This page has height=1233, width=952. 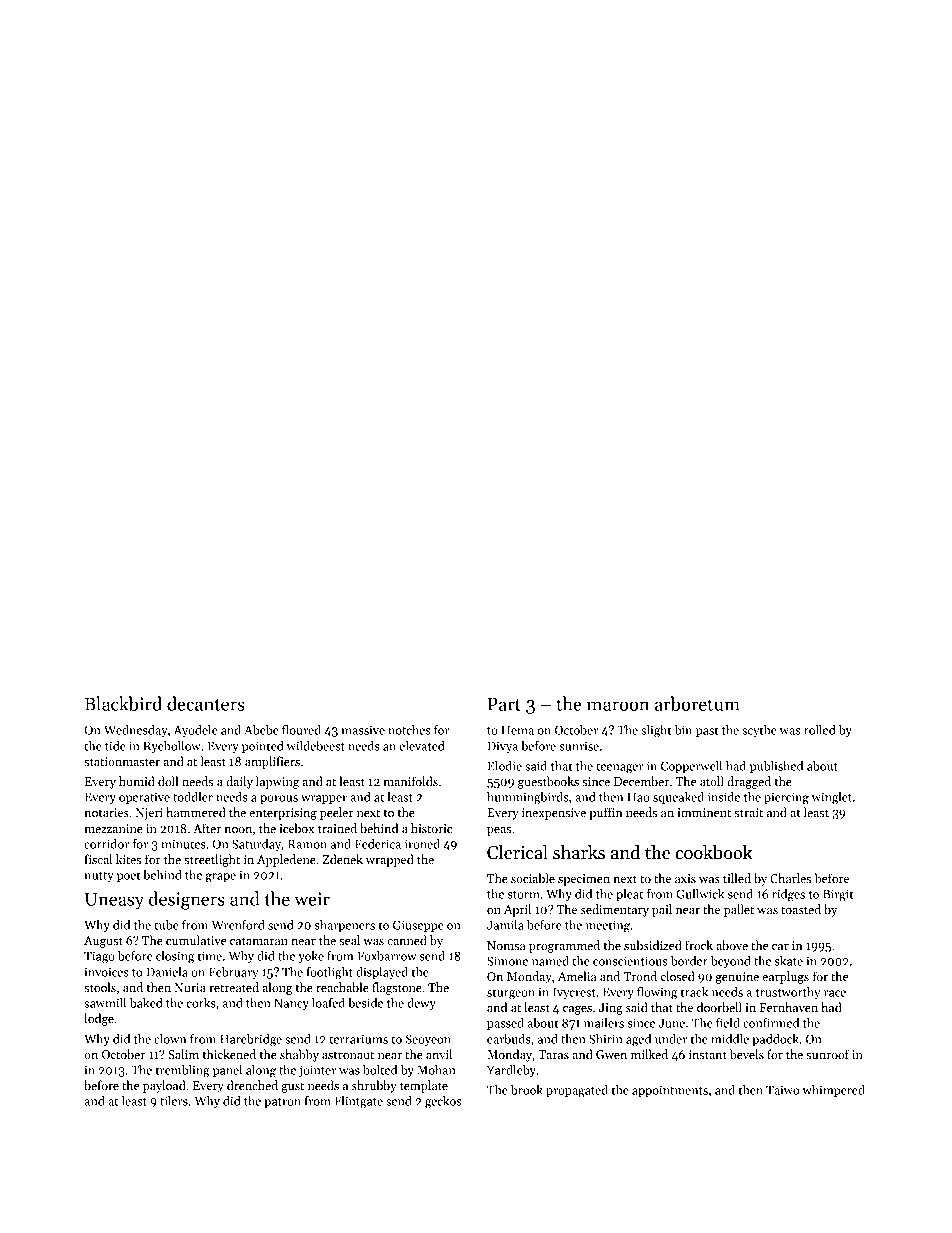 What do you see at coordinates (238, 830) in the page?
I see `noon` at bounding box center [238, 830].
